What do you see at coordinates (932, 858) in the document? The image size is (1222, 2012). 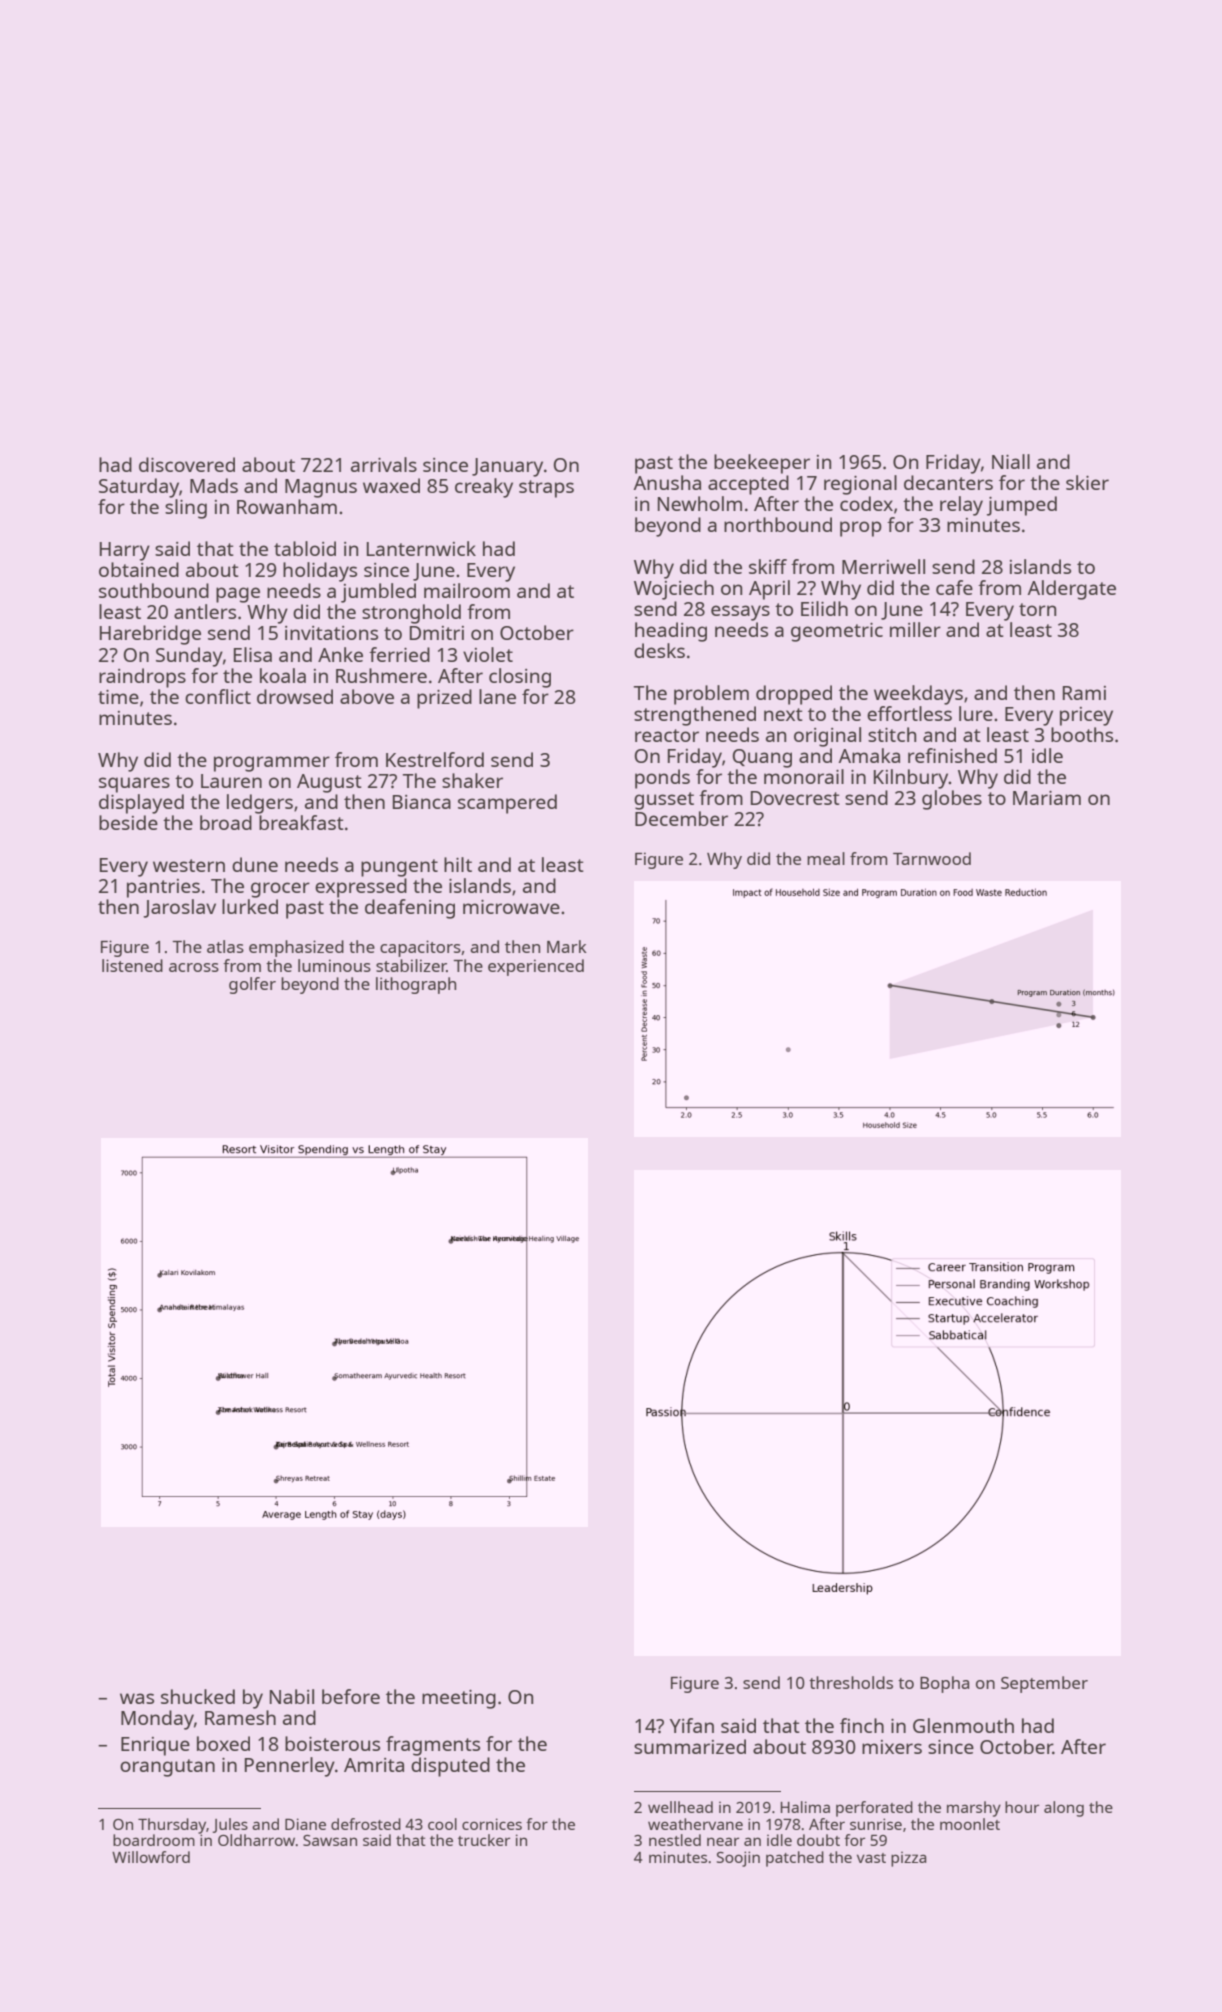 I see `Tarnwood` at bounding box center [932, 858].
